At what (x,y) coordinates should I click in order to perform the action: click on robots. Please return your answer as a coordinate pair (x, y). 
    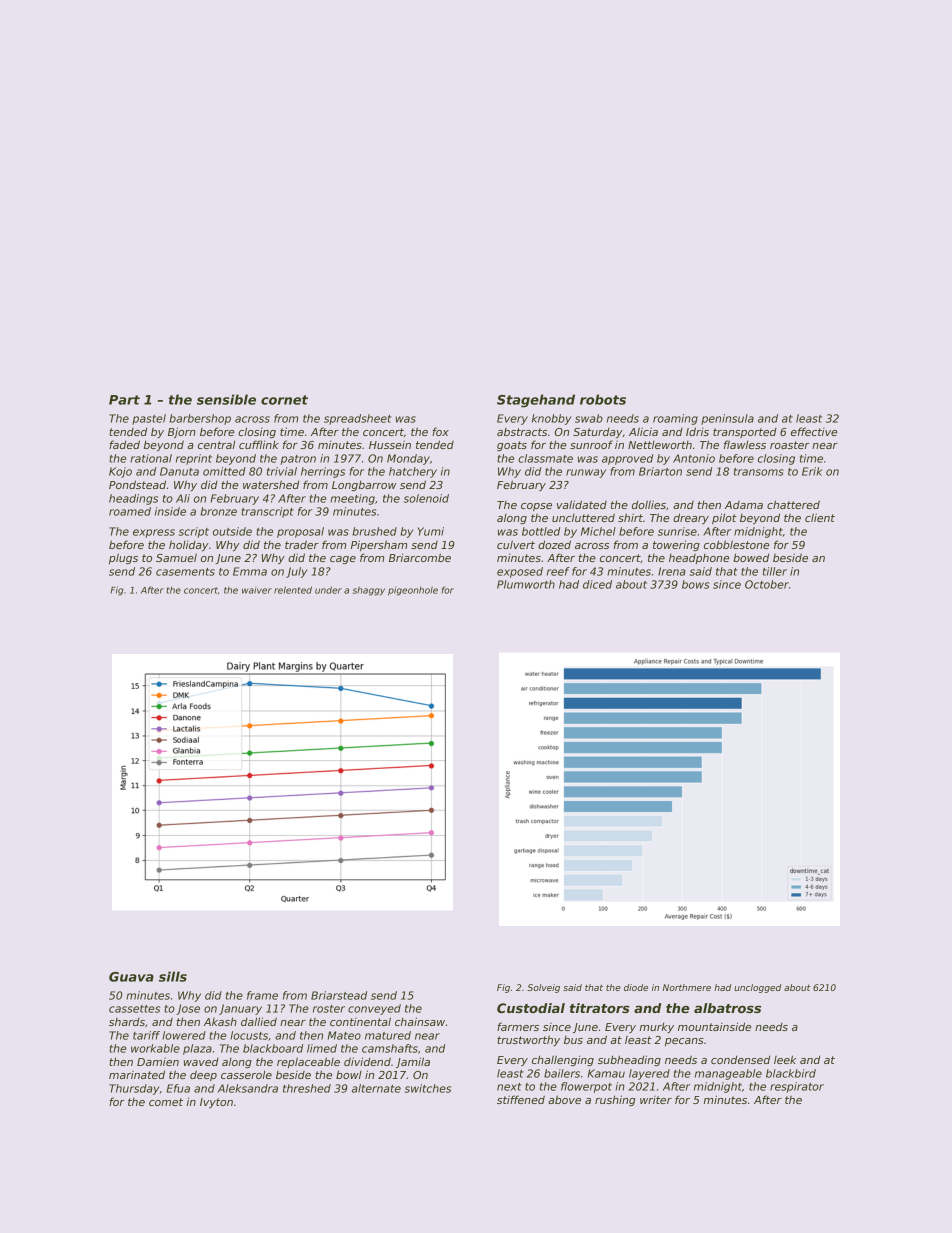
    Looking at the image, I should click on (603, 399).
